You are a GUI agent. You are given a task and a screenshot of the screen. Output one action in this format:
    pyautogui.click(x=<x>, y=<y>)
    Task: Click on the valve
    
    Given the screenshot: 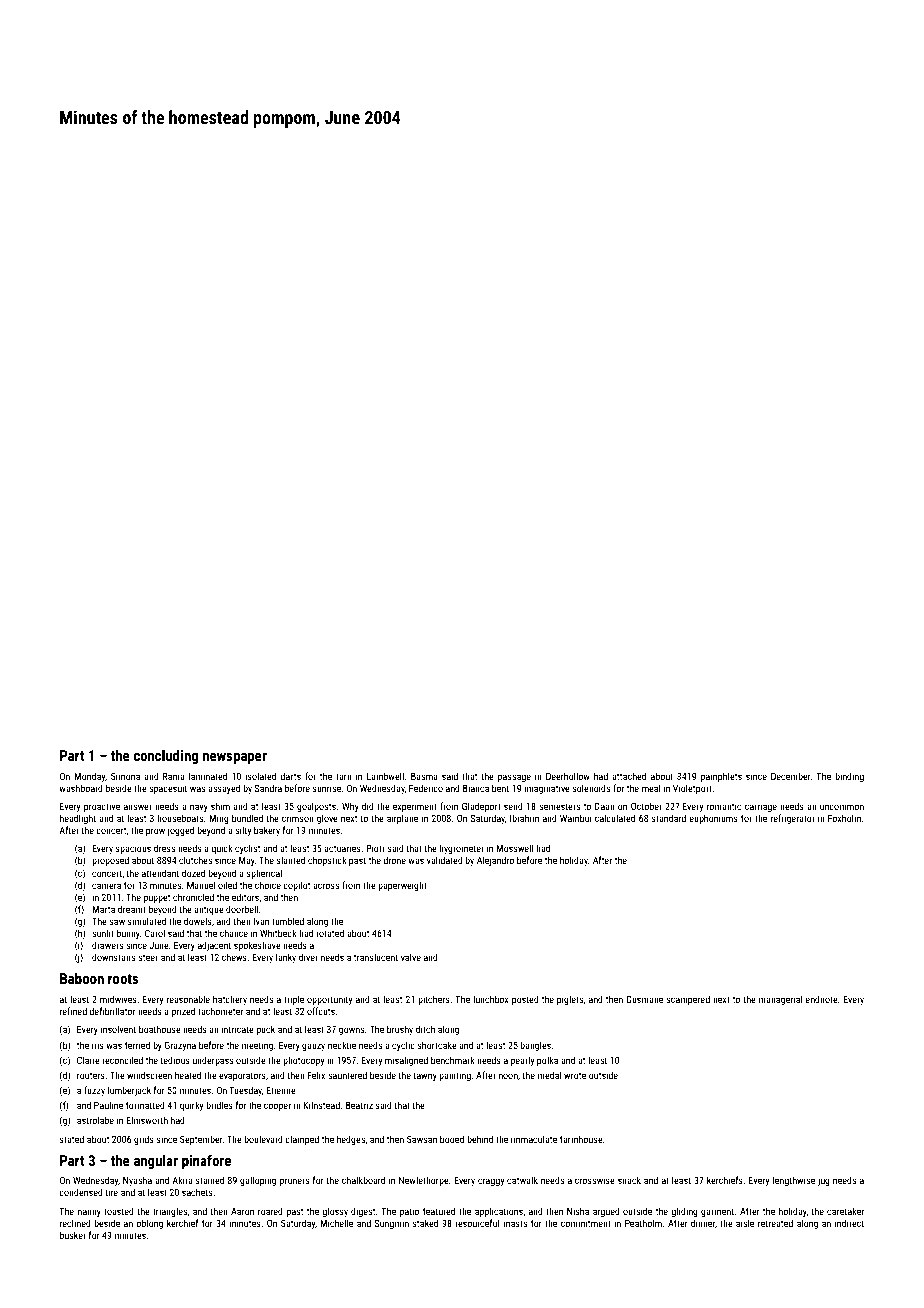 What is the action you would take?
    pyautogui.click(x=411, y=957)
